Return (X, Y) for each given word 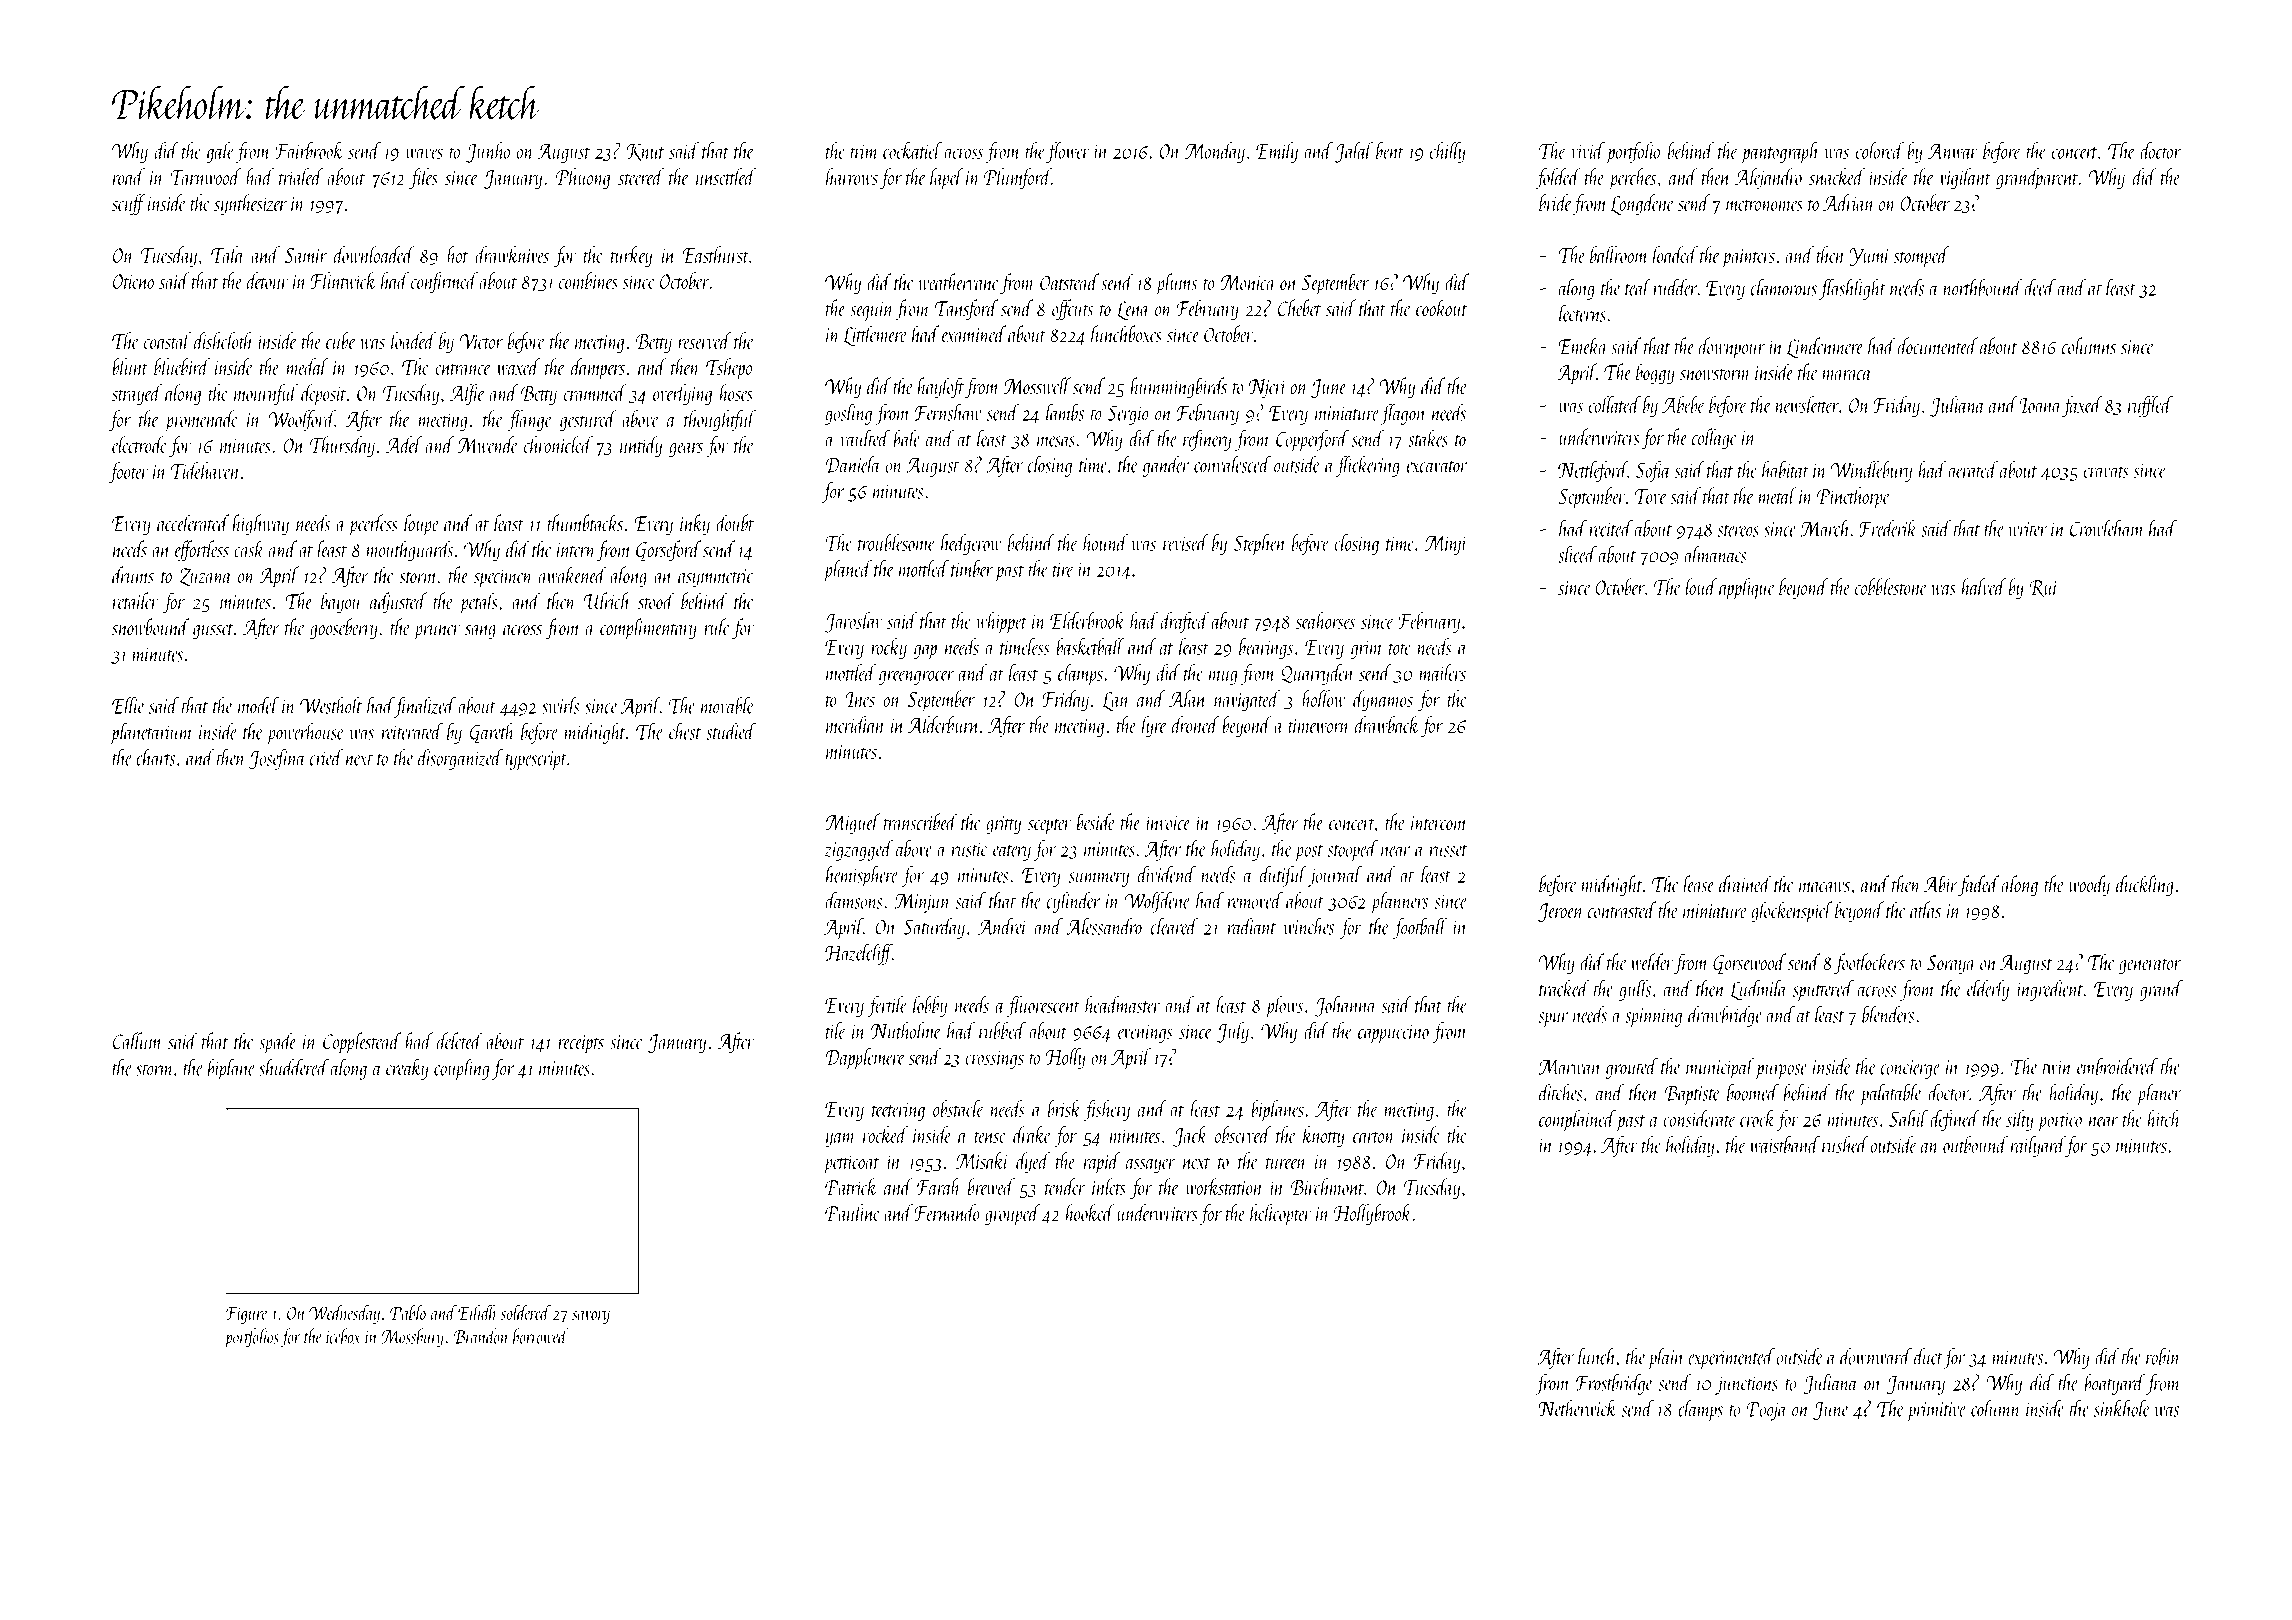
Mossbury (412, 1338)
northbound (1983, 287)
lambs (1065, 412)
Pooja (1767, 1411)
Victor (481, 341)
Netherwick (1577, 1408)
